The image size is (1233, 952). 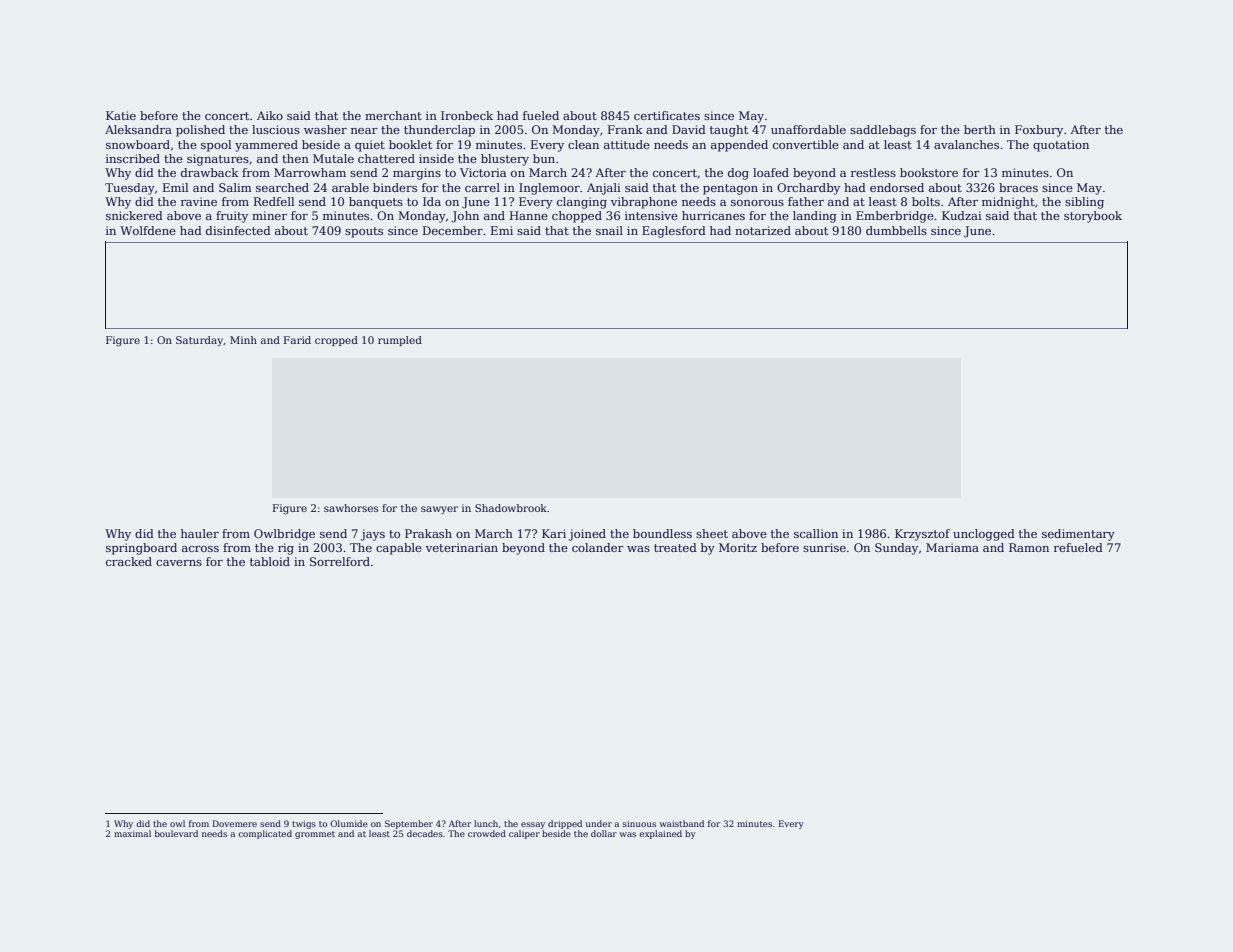 What do you see at coordinates (598, 547) in the page?
I see `colander` at bounding box center [598, 547].
